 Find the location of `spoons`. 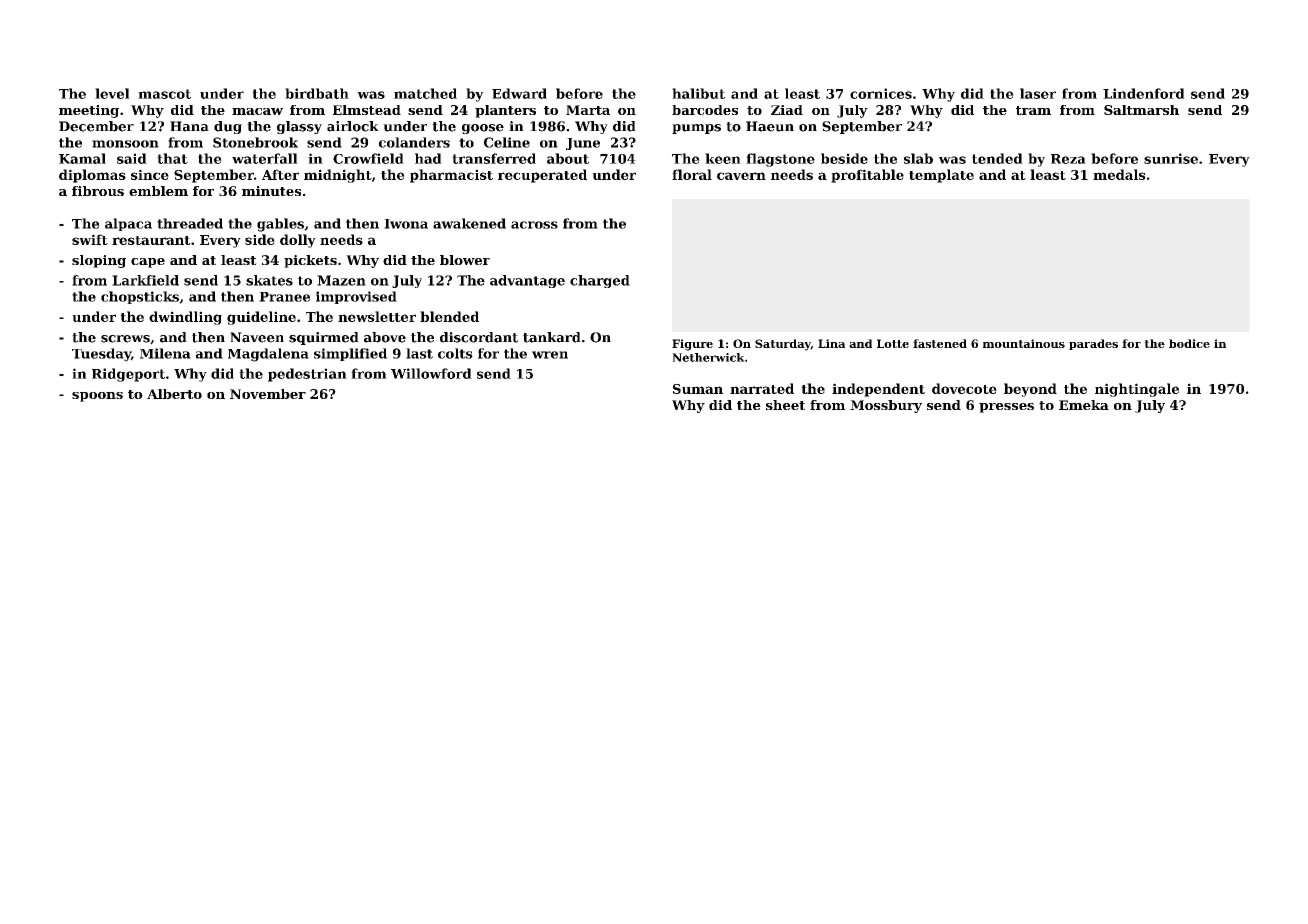

spoons is located at coordinates (97, 397).
